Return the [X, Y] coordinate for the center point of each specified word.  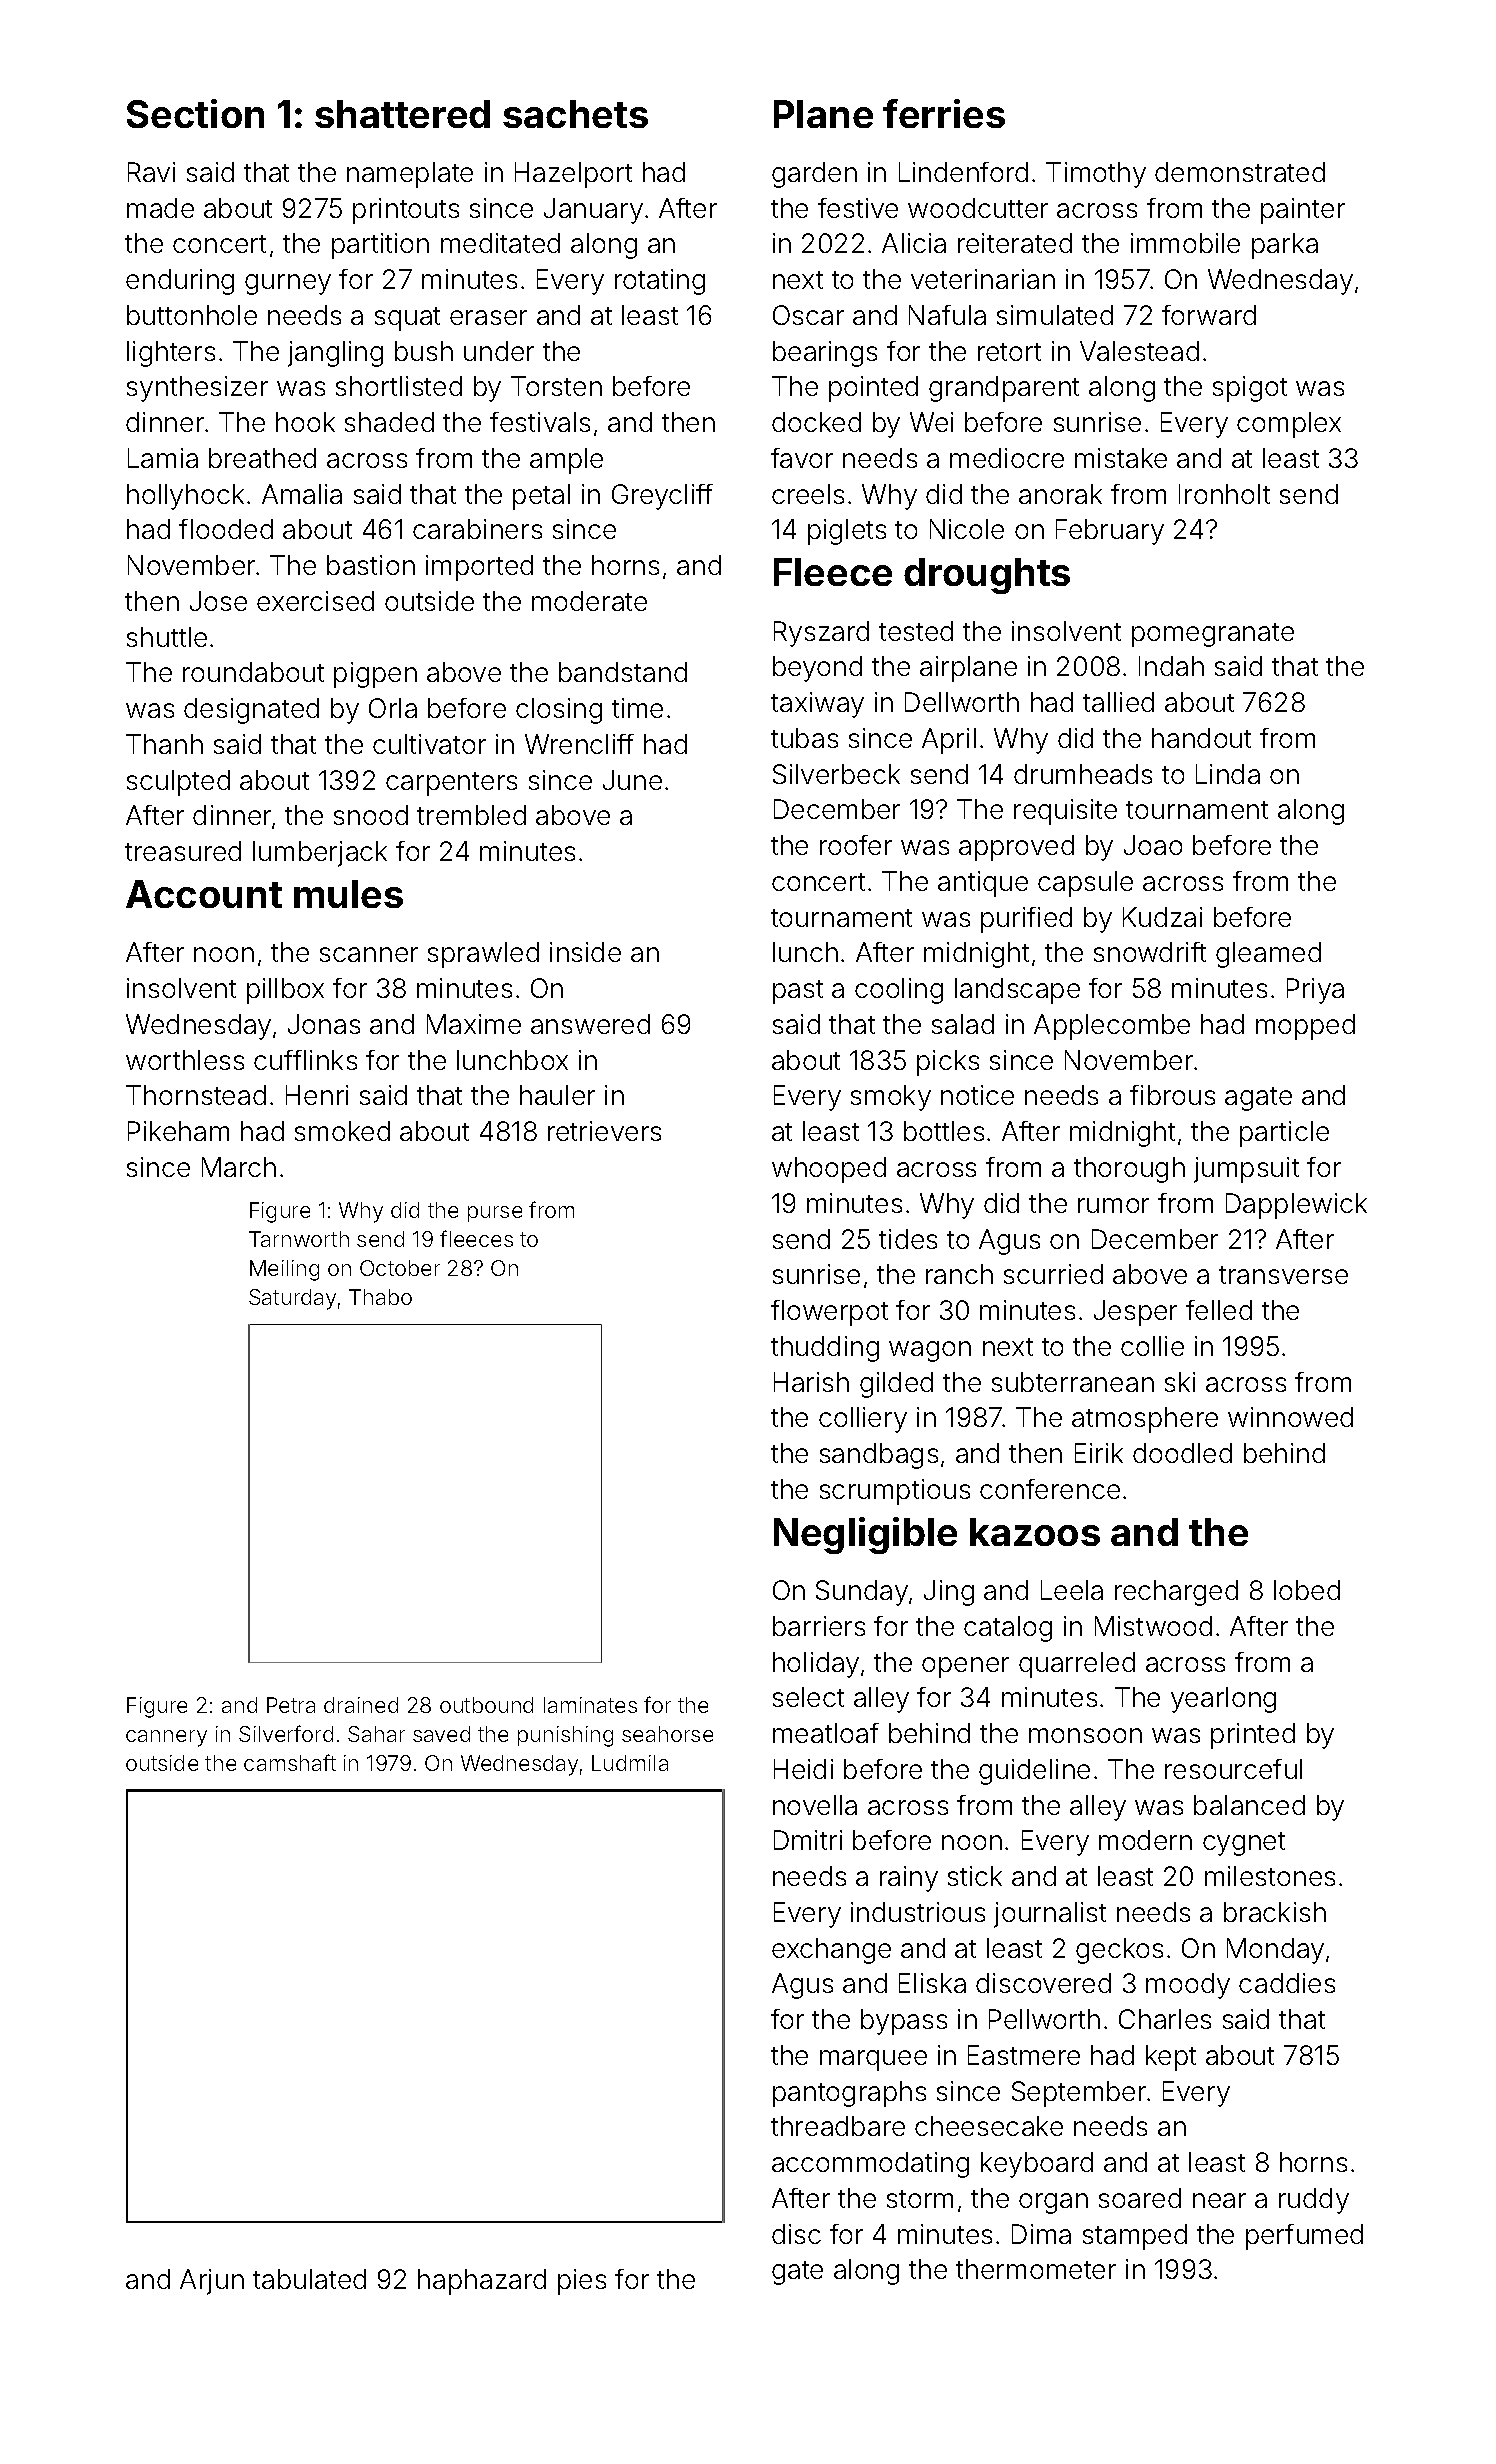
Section [195, 113]
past [798, 992]
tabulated [309, 2279]
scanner [369, 954]
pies [582, 2282]
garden [814, 175]
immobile [1185, 243]
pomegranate [1213, 635]
